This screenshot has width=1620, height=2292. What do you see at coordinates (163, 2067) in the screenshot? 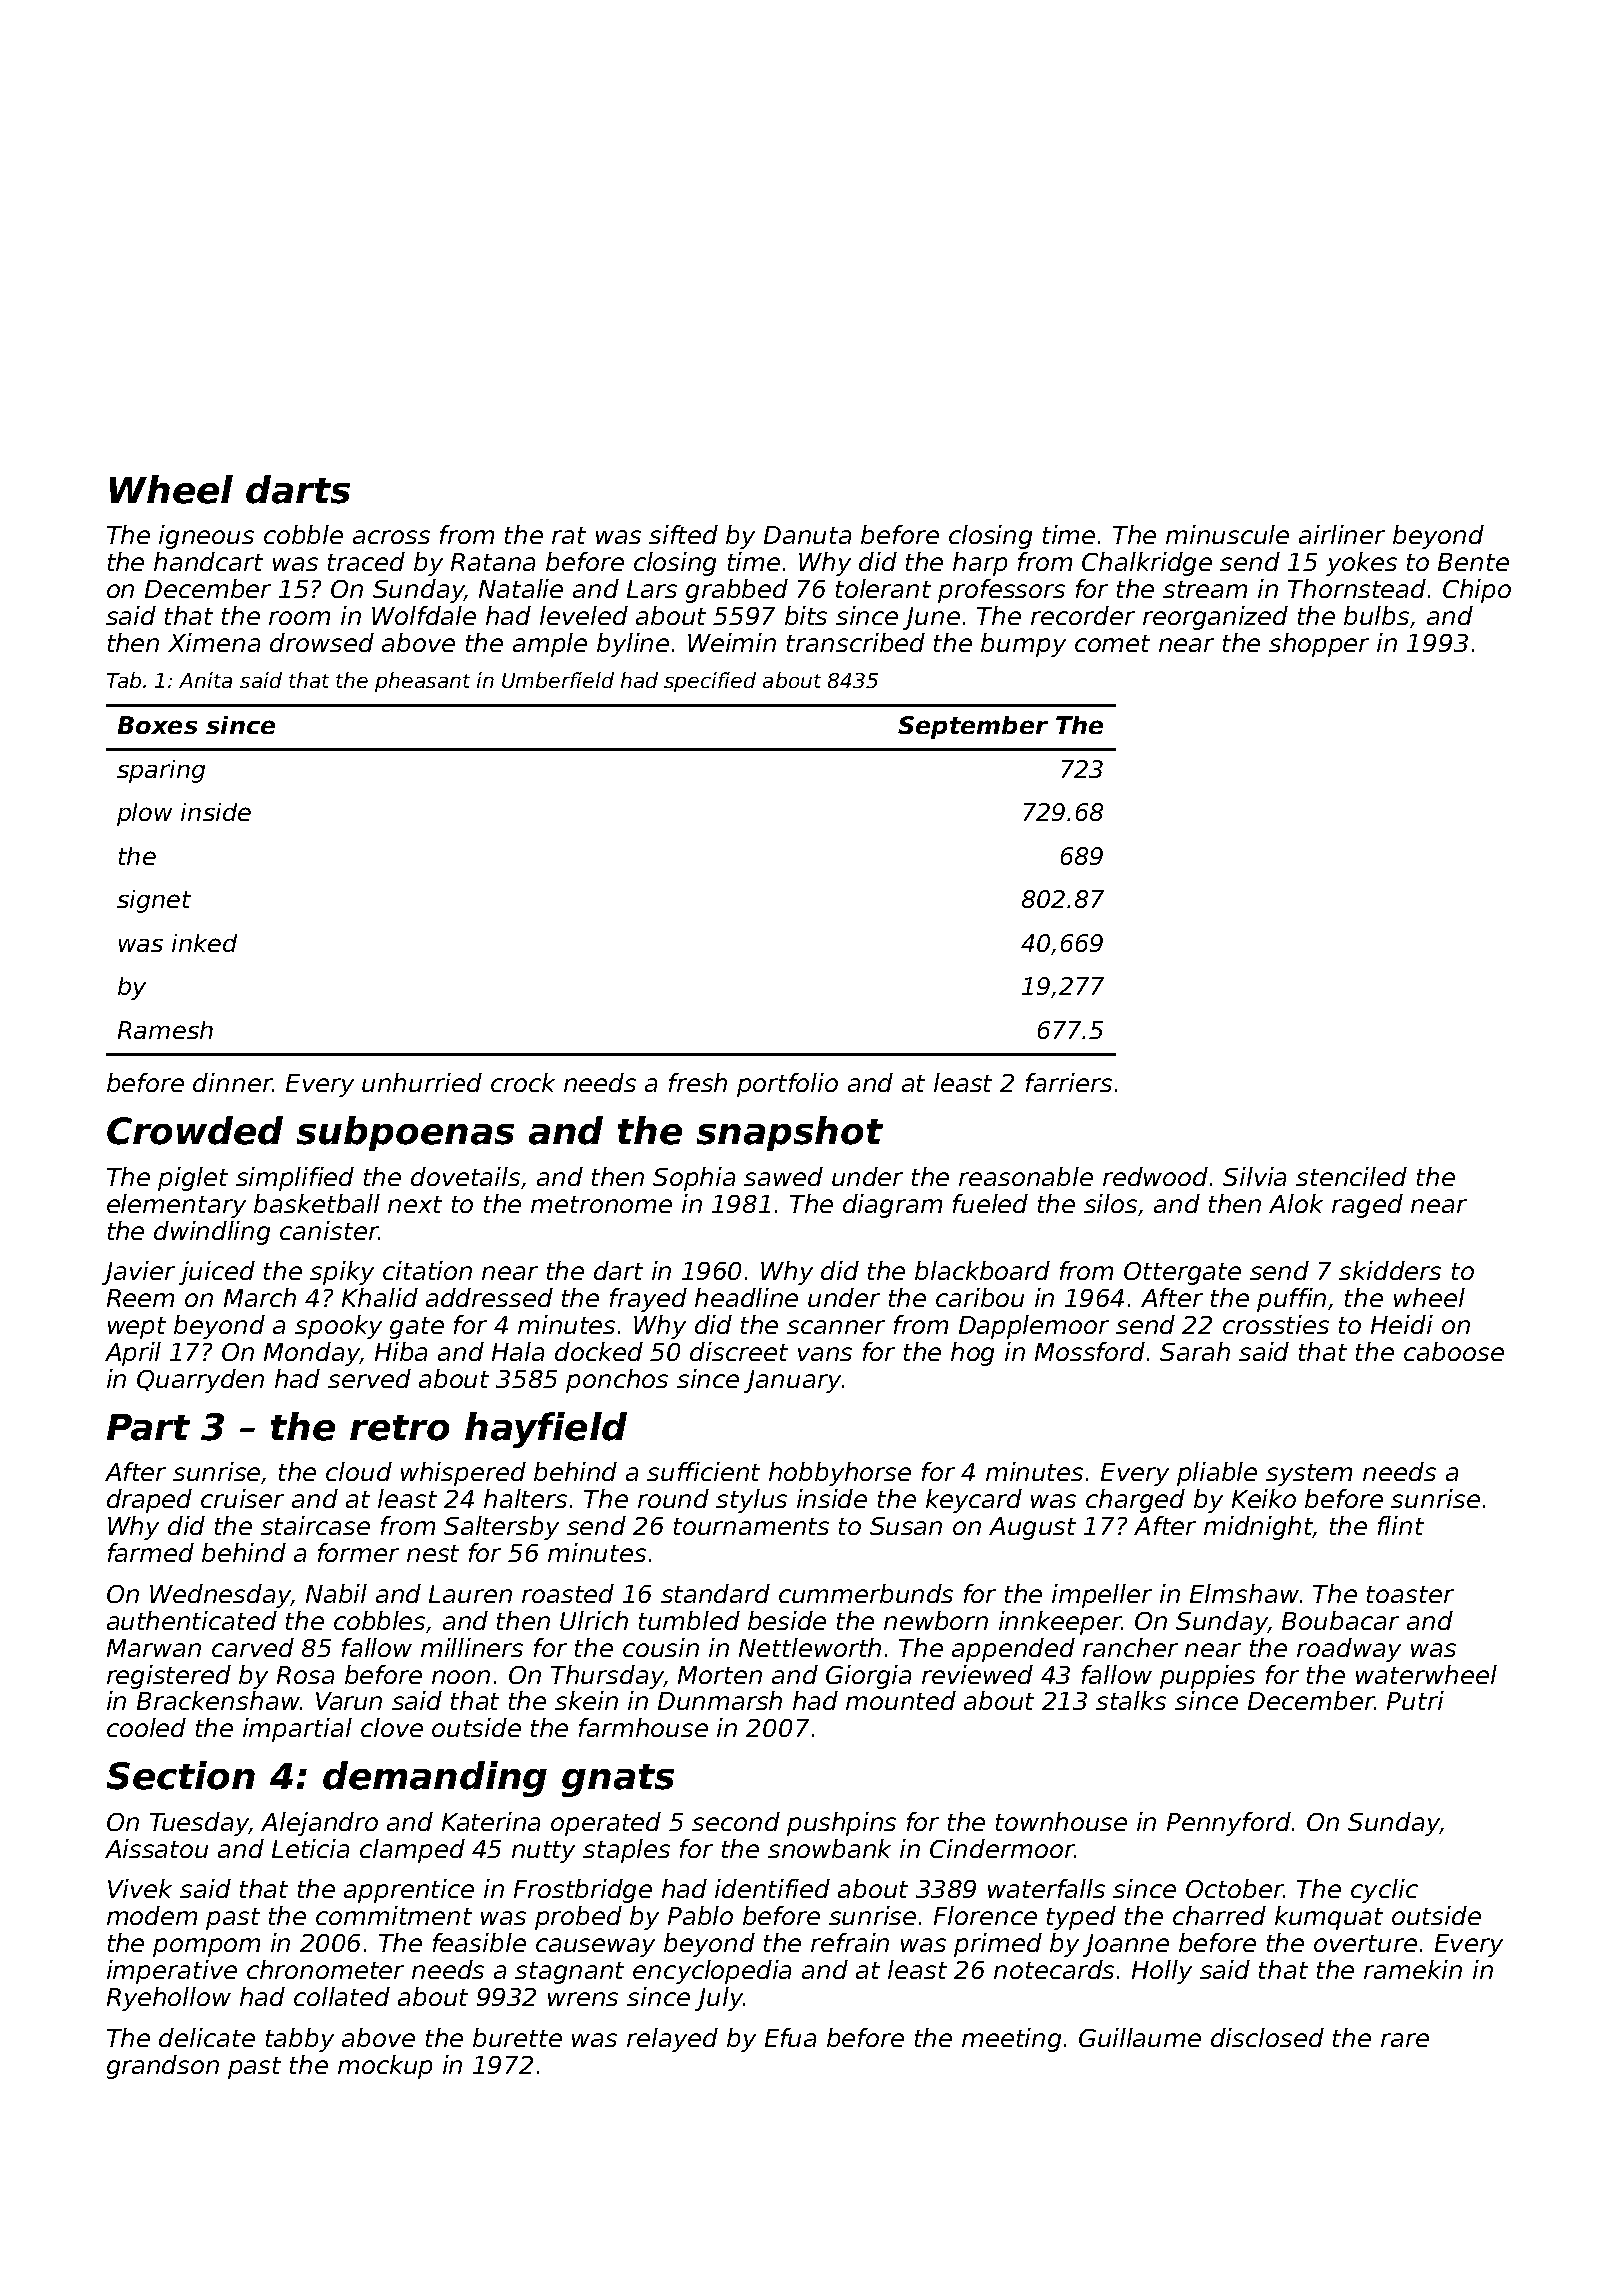
I see `grandson` at bounding box center [163, 2067].
